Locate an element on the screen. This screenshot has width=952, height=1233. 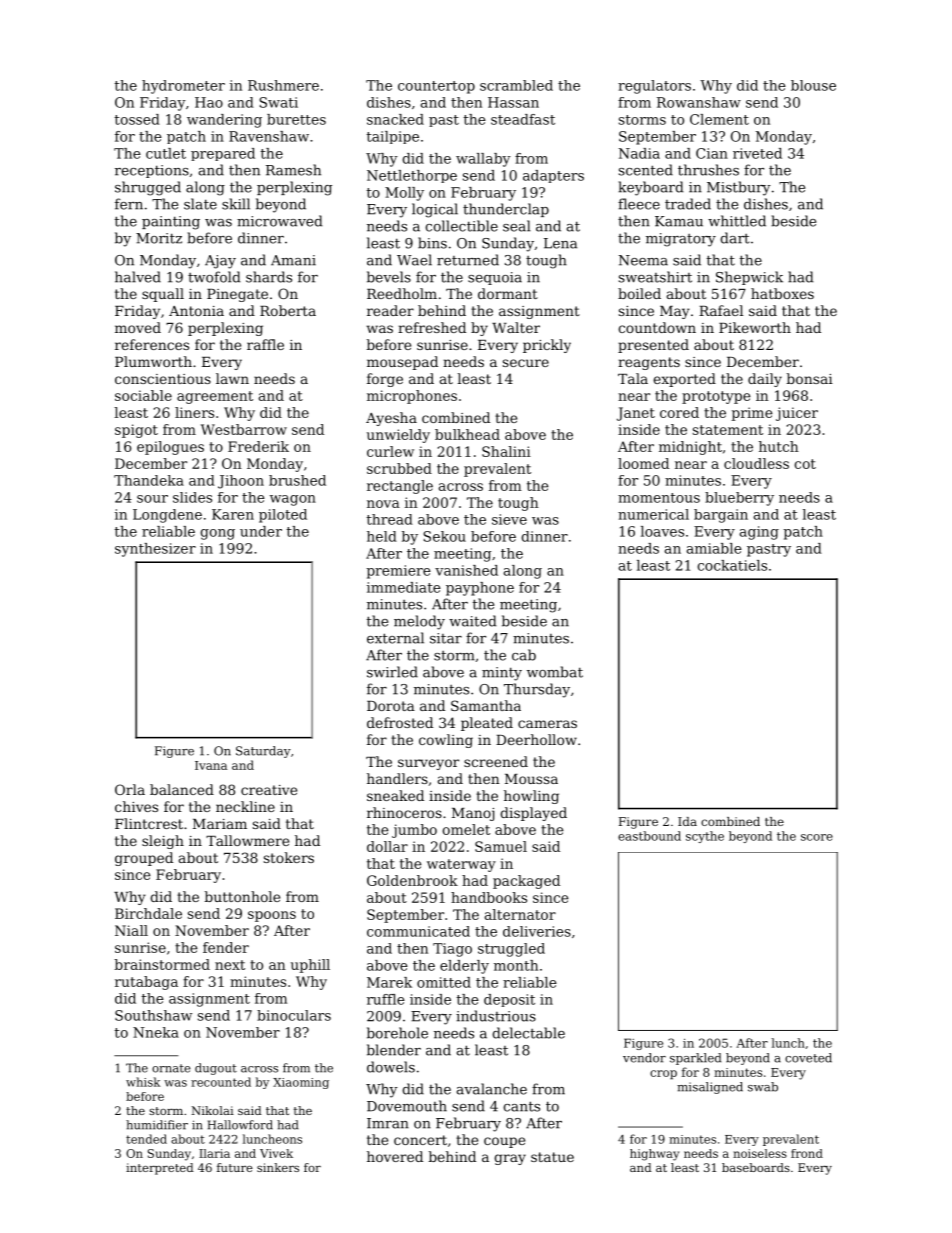
cab is located at coordinates (524, 655).
